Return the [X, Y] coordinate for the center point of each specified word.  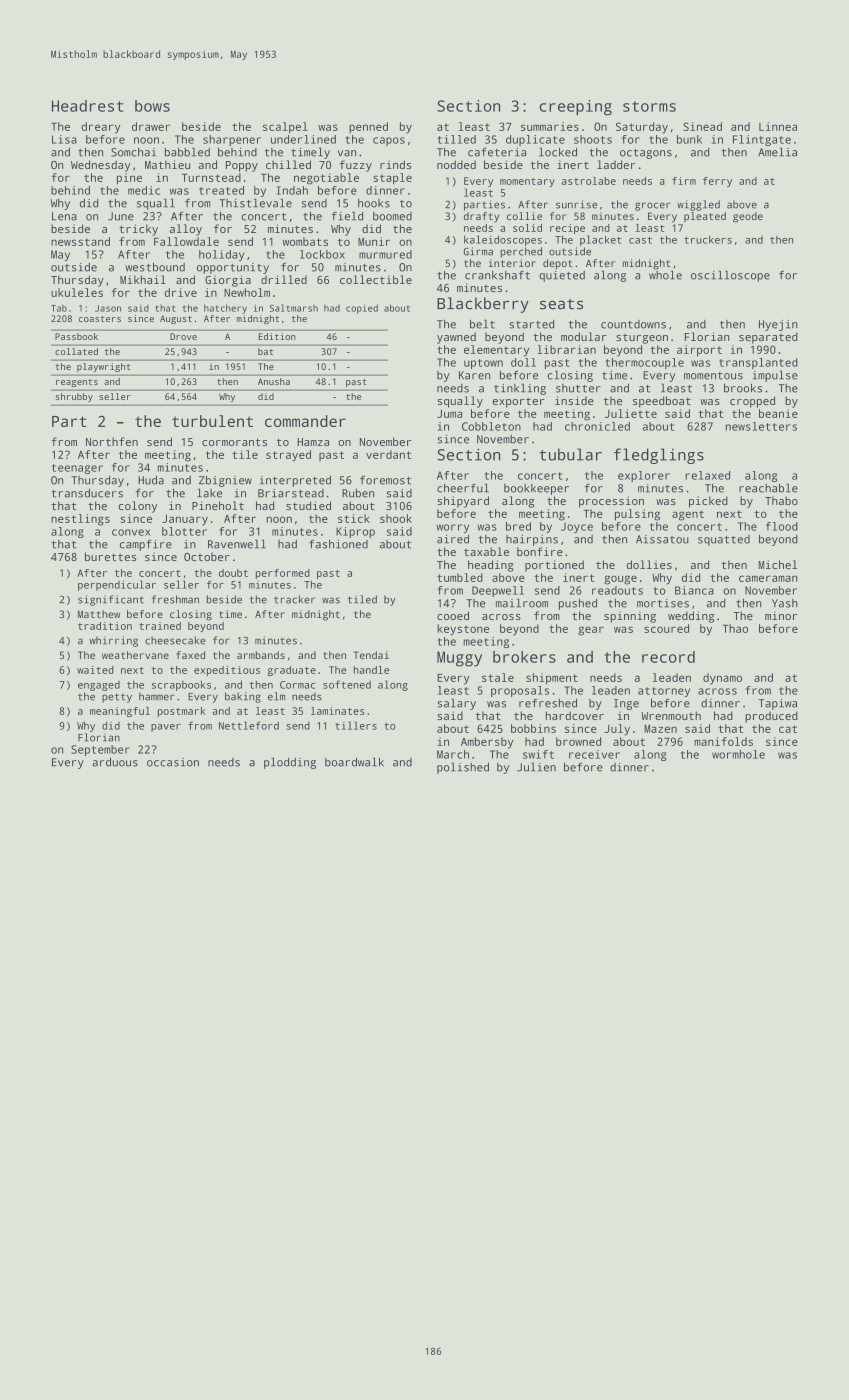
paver [166, 728]
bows [152, 106]
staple [392, 179]
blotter [184, 531]
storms [649, 106]
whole [665, 275]
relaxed [708, 475]
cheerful [463, 488]
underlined [303, 139]
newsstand [80, 241]
